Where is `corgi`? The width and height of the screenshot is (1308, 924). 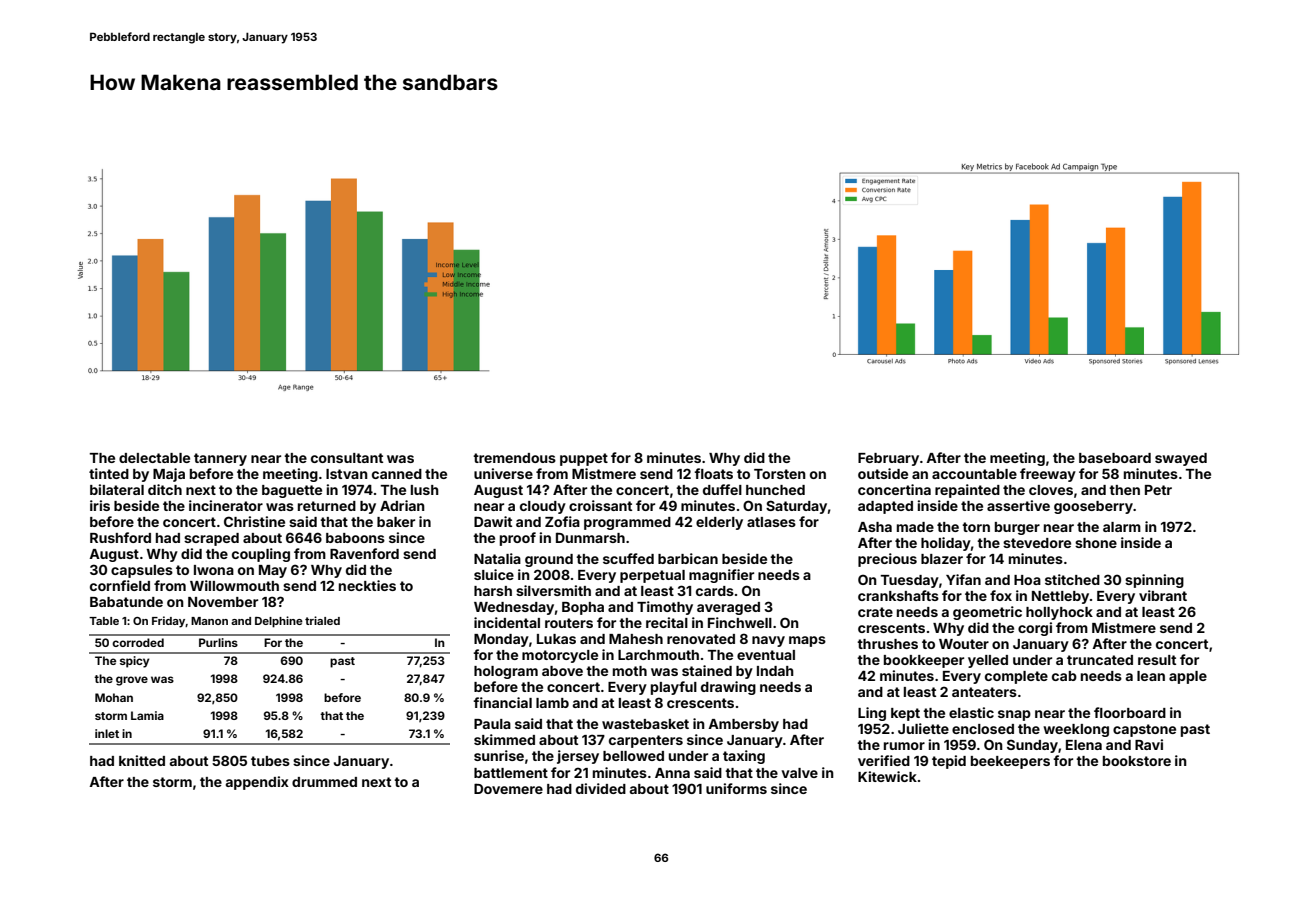 corgi is located at coordinates (1035, 629).
